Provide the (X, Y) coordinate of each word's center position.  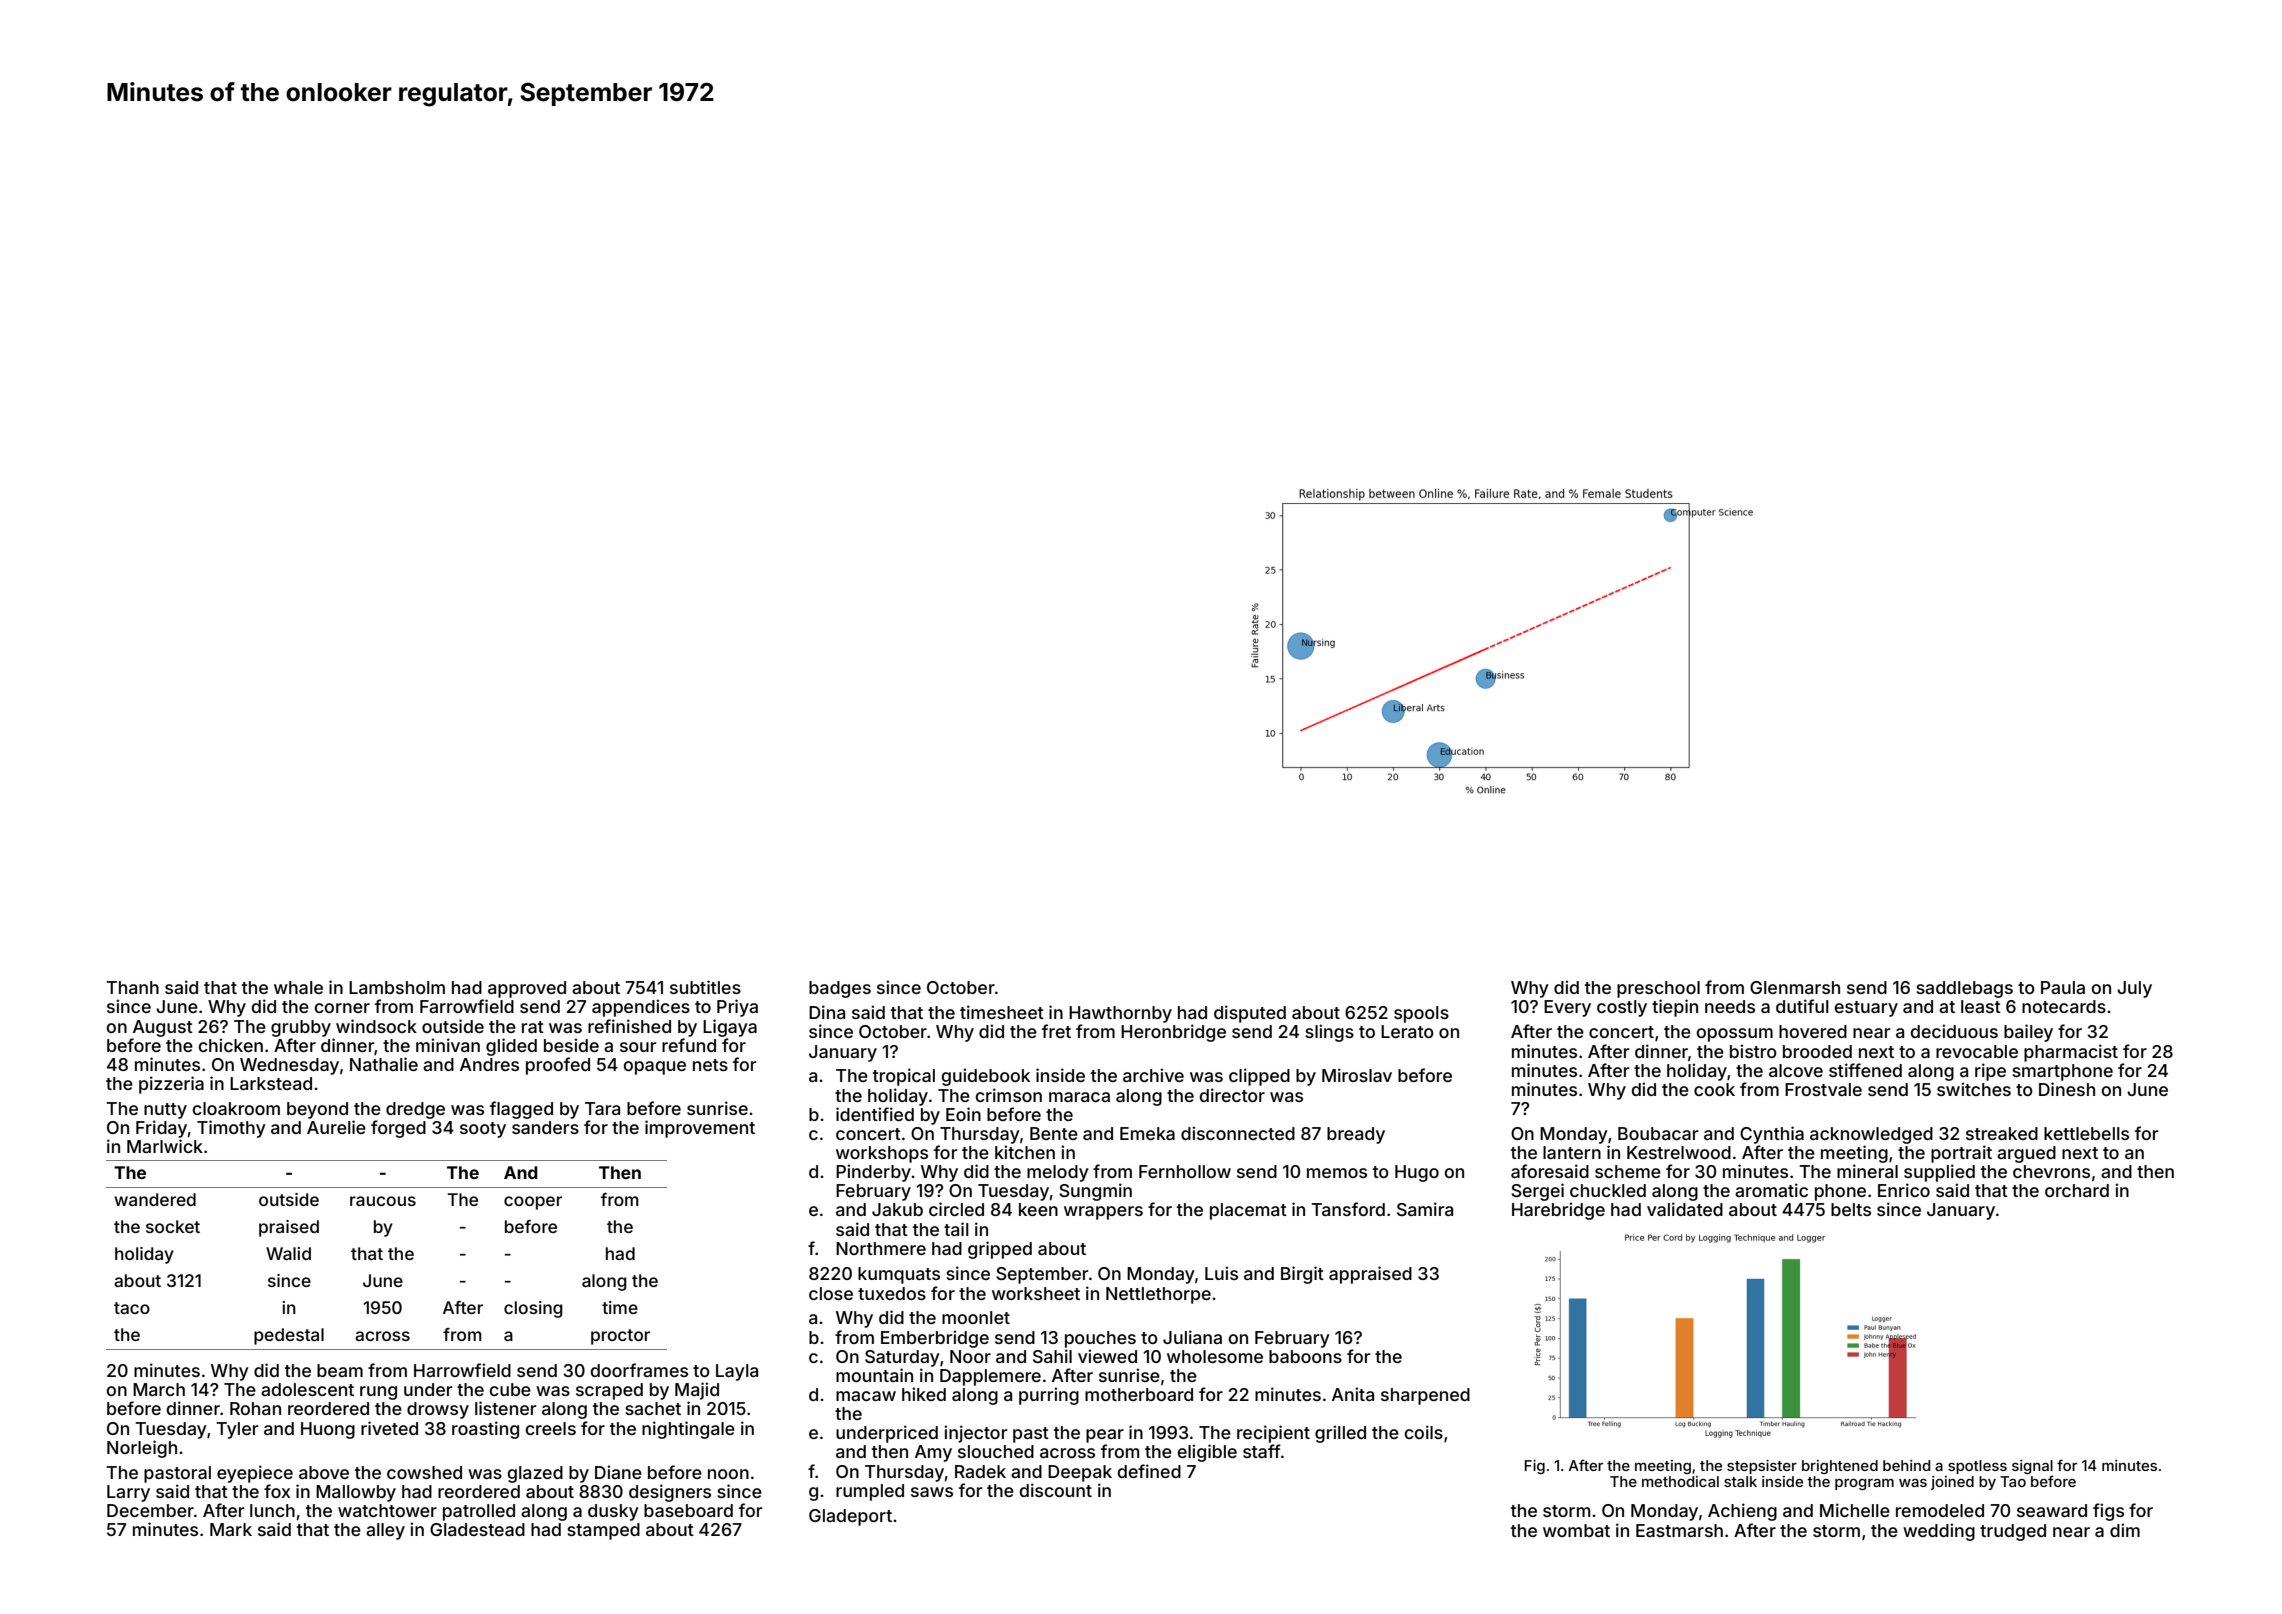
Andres (489, 1064)
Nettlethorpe (1158, 1295)
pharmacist (2071, 1053)
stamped (603, 1531)
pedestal (289, 1336)
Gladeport (850, 1517)
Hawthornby (1120, 1014)
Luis (1221, 1273)
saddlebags (1964, 989)
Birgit (1302, 1275)
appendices (641, 1008)
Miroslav (1357, 1075)
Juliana (1192, 1337)
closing (533, 1309)
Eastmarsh (1679, 1530)
